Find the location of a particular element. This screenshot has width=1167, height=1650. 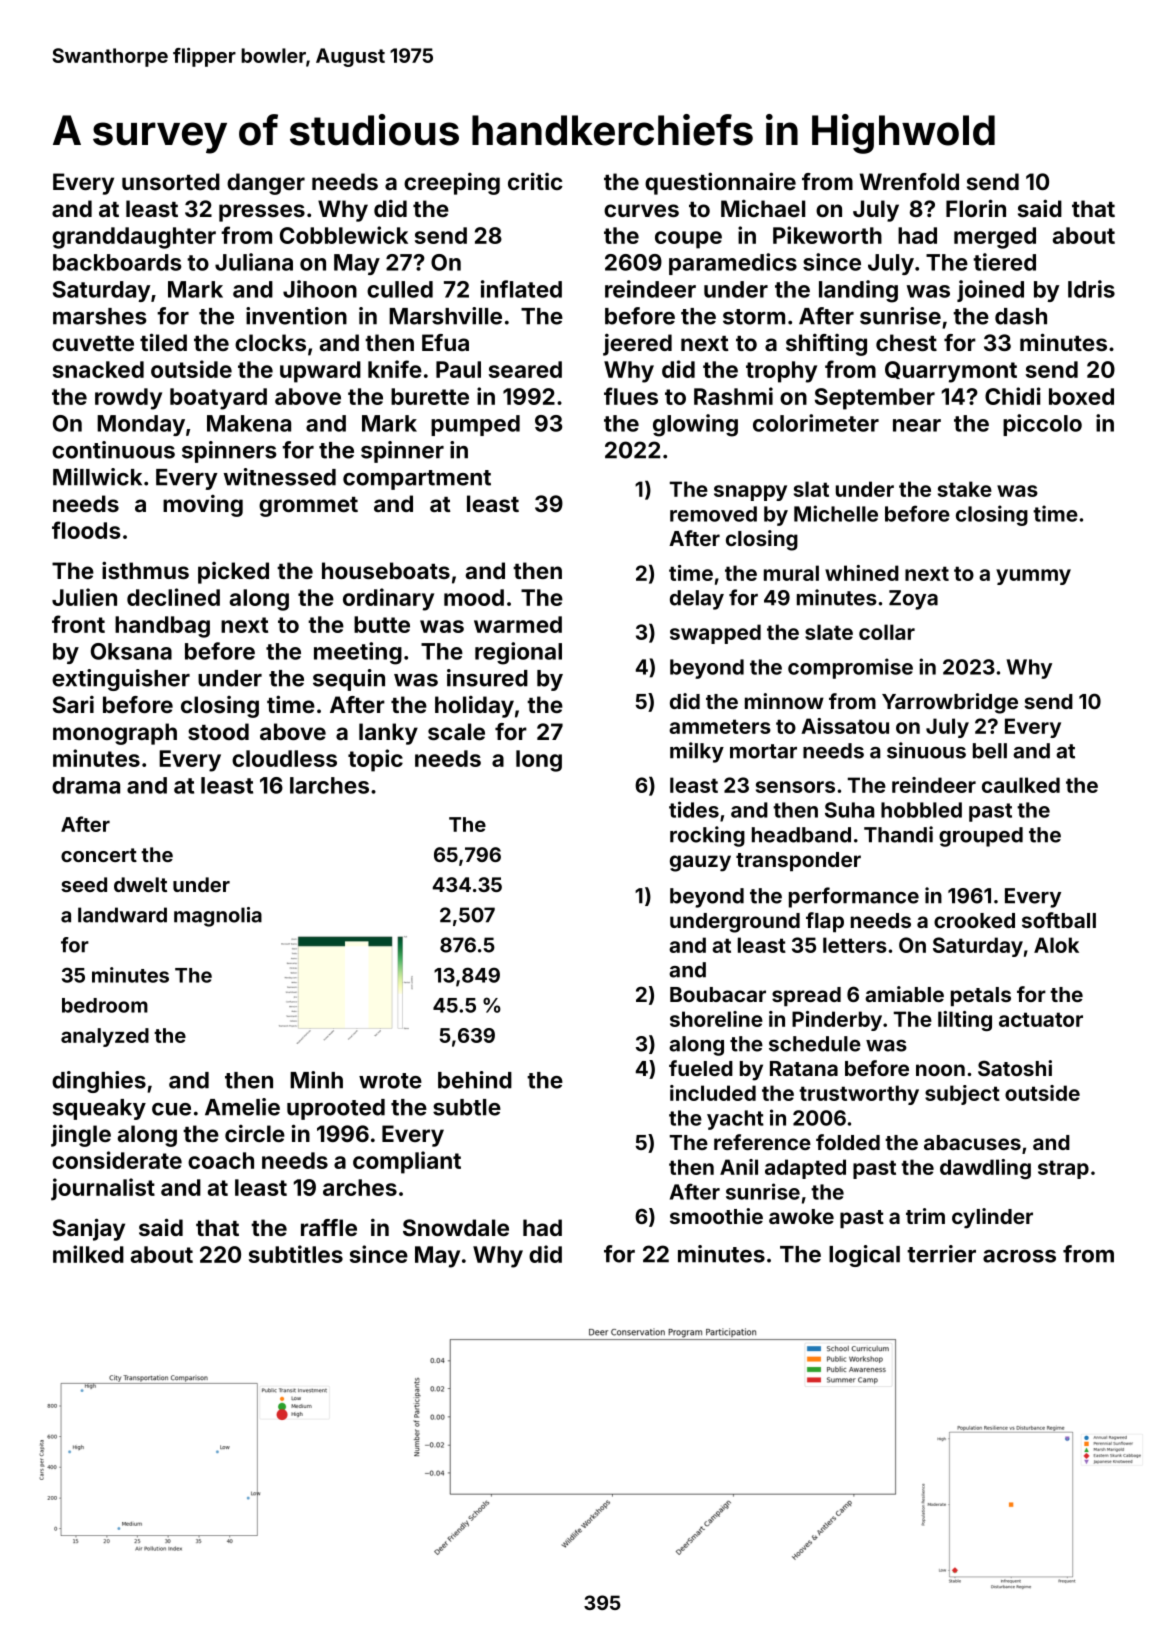

flap is located at coordinates (825, 922).
